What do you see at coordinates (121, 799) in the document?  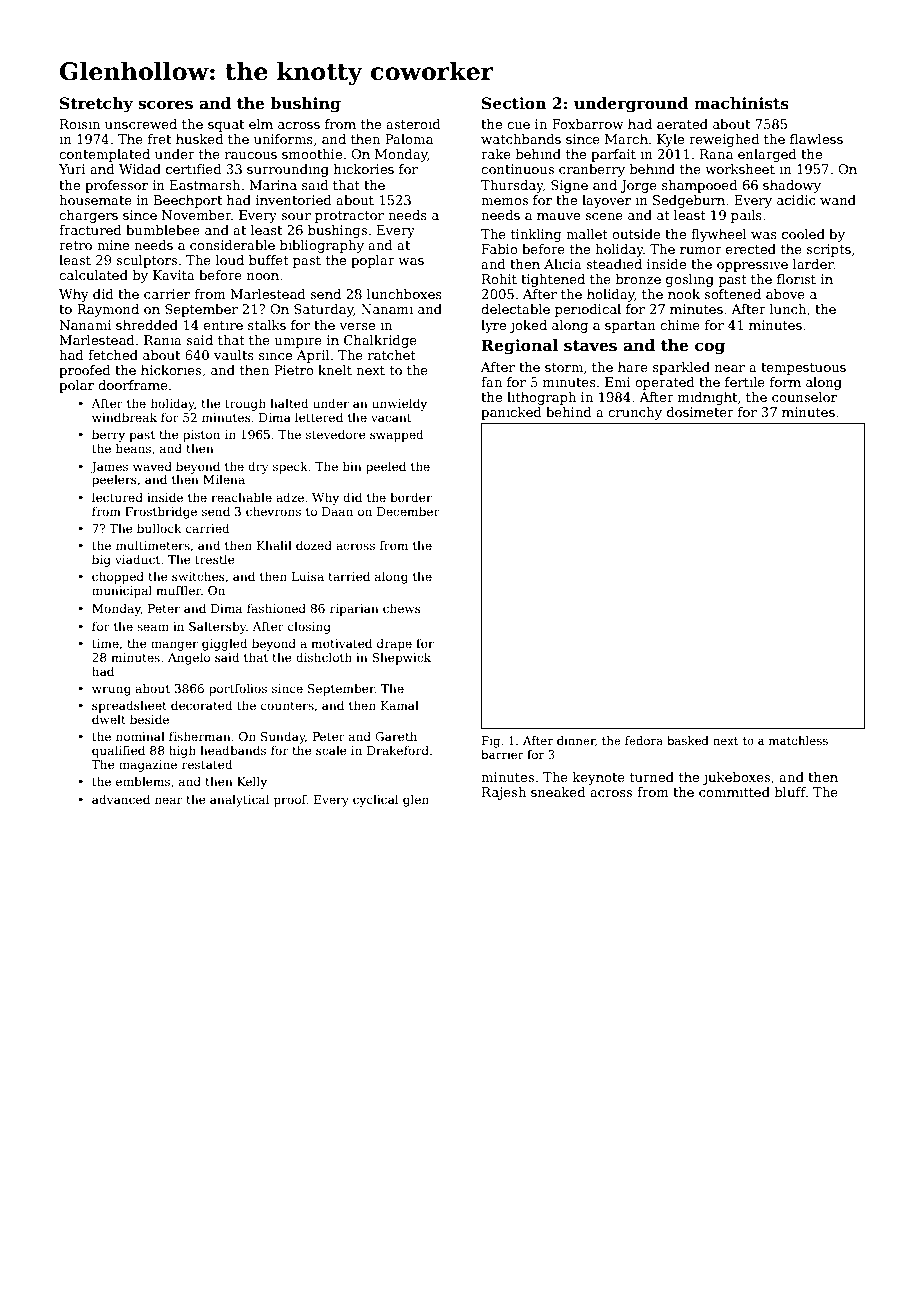 I see `advanced` at bounding box center [121, 799].
